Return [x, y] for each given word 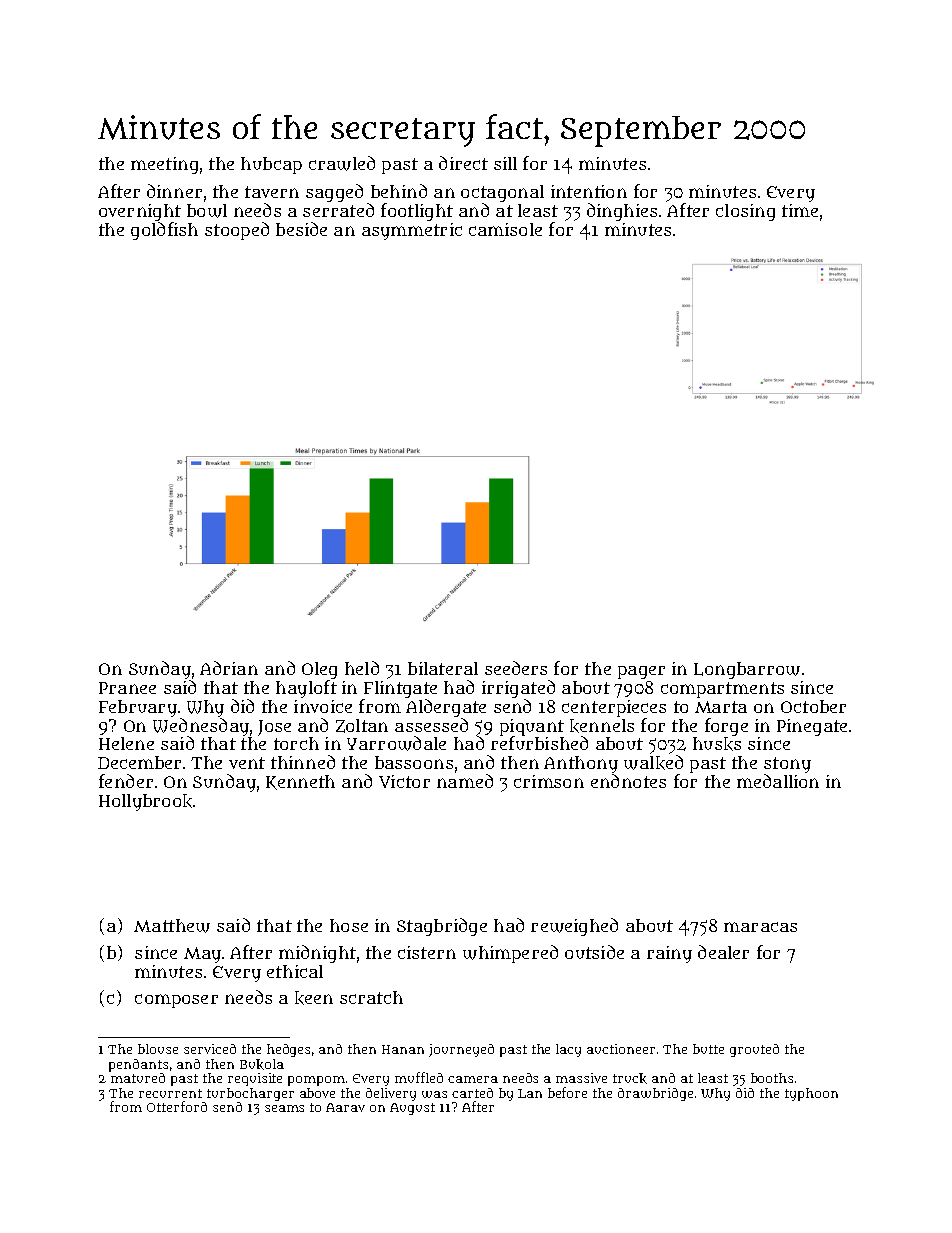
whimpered [510, 954]
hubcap [271, 165]
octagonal [502, 193]
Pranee [127, 688]
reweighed [574, 927]
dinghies [622, 212]
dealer [723, 952]
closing [745, 212]
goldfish [164, 231]
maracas [760, 927]
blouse [158, 1049]
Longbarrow [747, 670]
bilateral [443, 668]
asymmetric [412, 231]
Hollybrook [145, 802]
